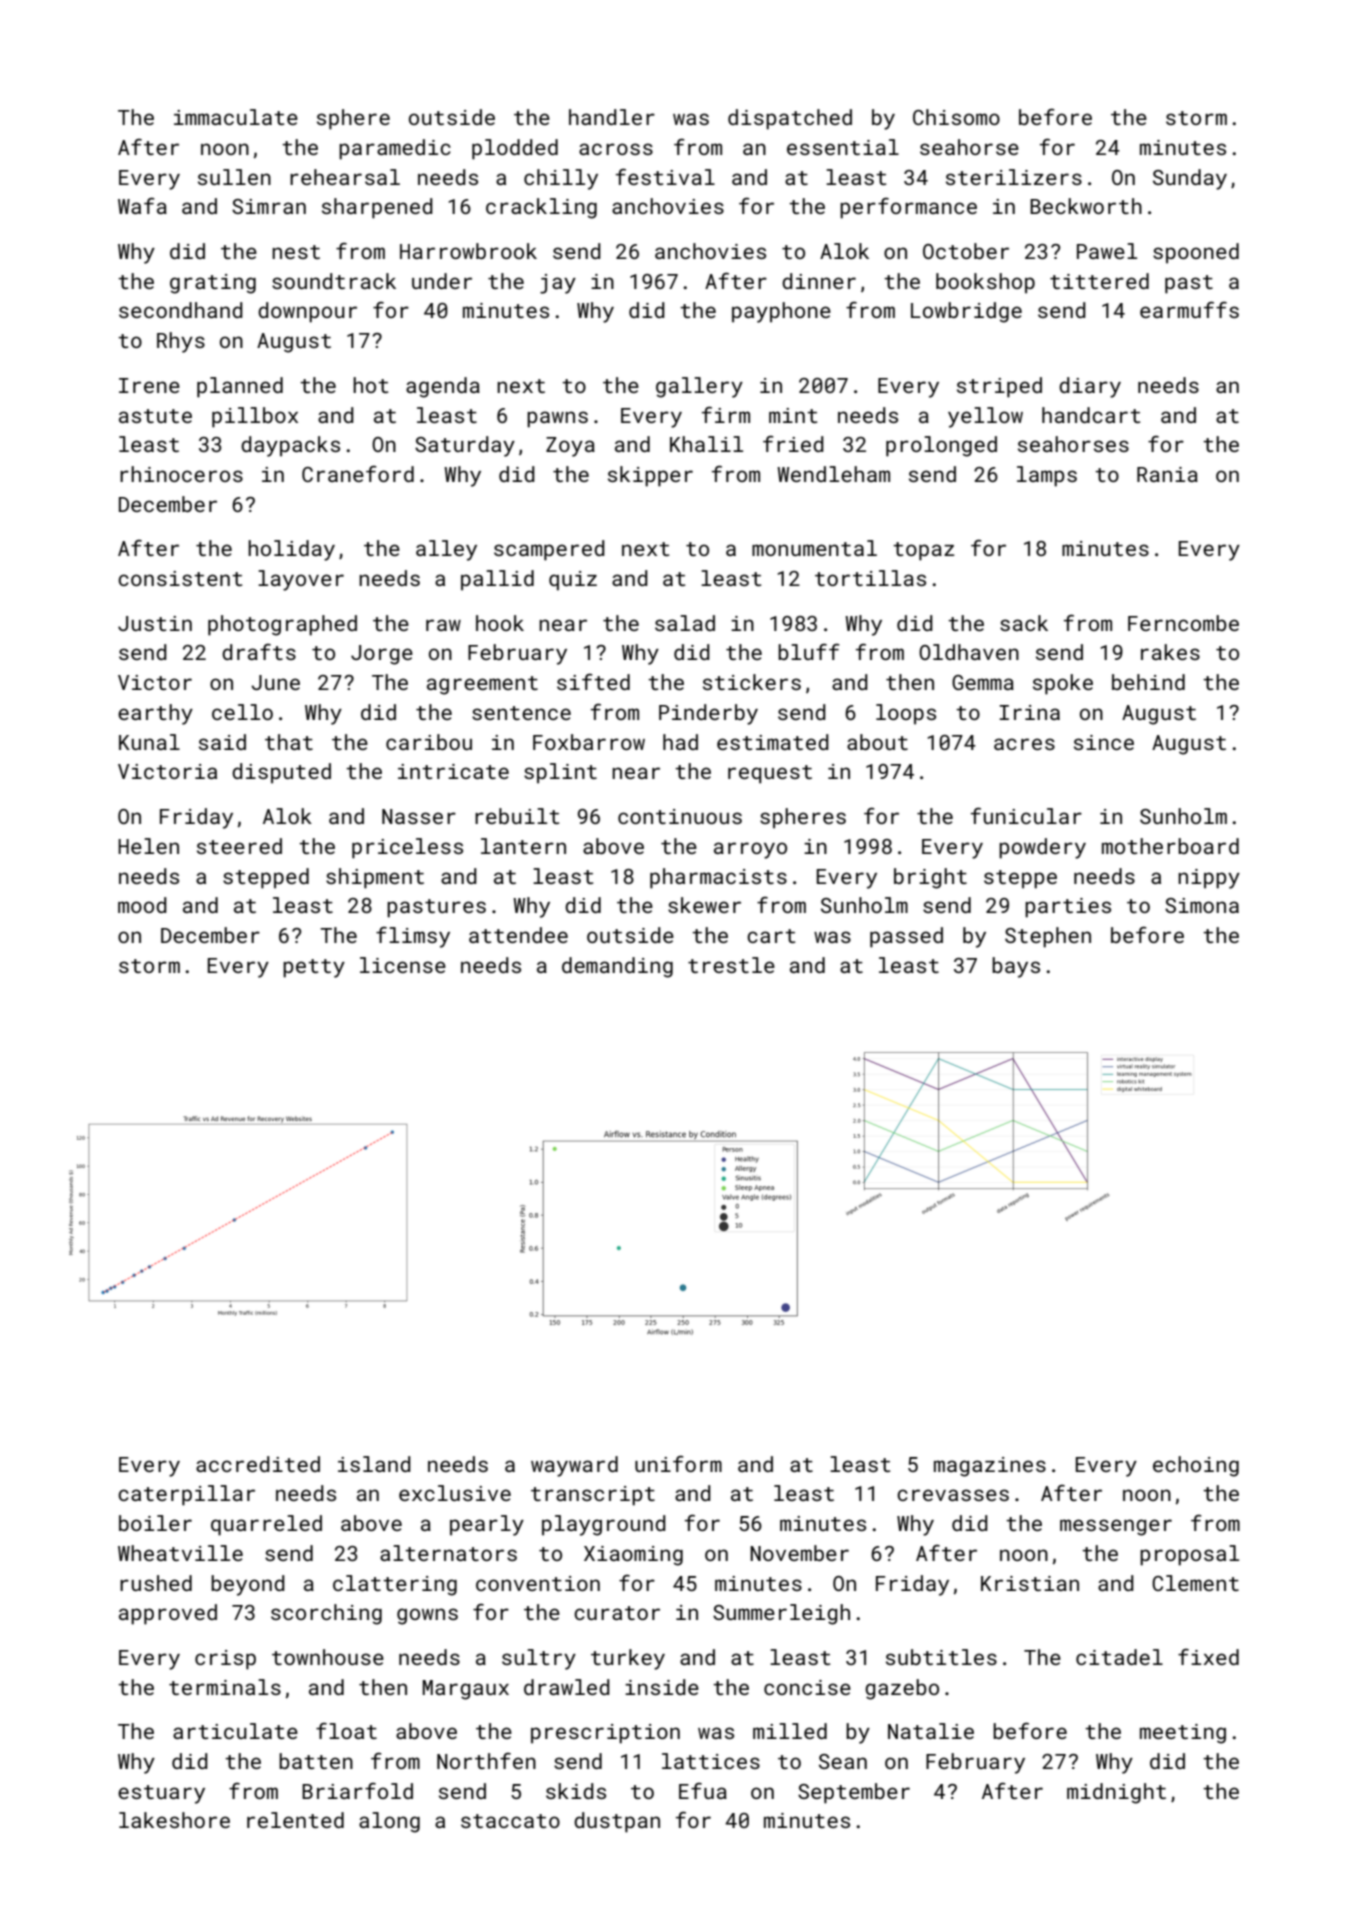  Describe the element at coordinates (706, 444) in the page. I see `Khalil` at that location.
